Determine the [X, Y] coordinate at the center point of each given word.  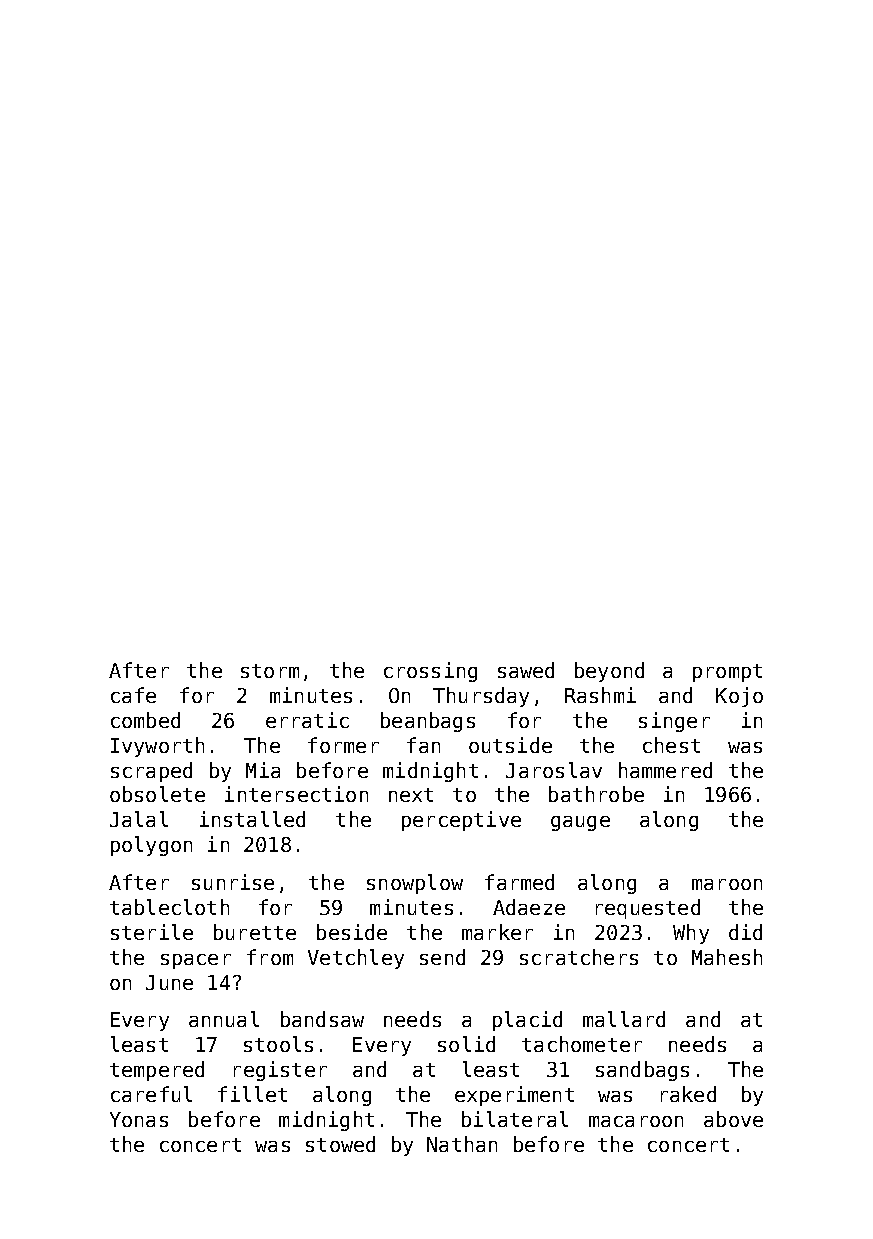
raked [688, 1094]
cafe [133, 695]
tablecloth [169, 907]
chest [671, 745]
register [280, 1071]
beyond [609, 672]
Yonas [139, 1119]
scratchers [579, 957]
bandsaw [322, 1019]
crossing [430, 672]
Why [691, 934]
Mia [263, 770]
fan [423, 745]
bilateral [515, 1119]
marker [497, 932]
